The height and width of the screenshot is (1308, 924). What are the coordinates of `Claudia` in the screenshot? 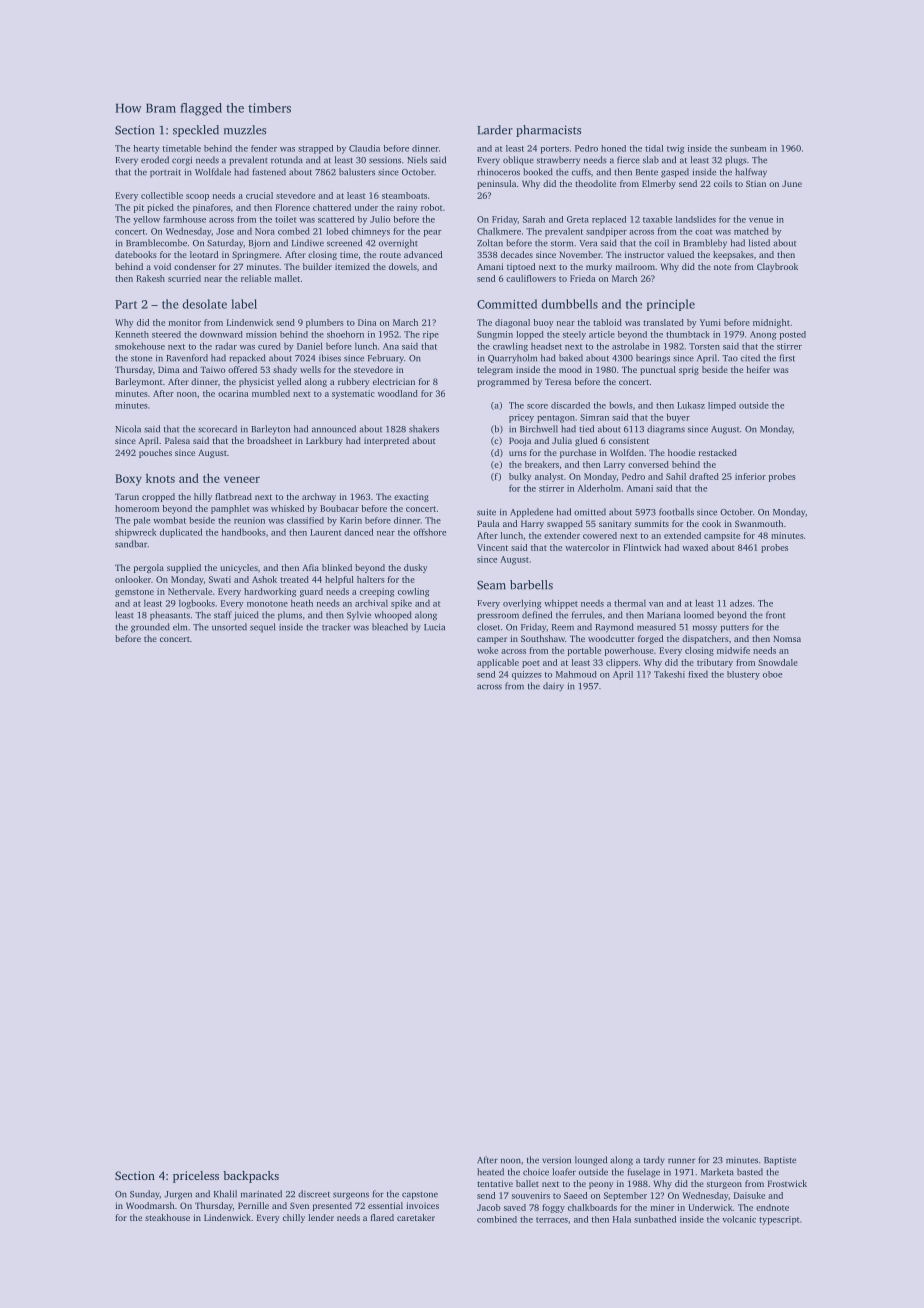 It's located at (364, 148).
